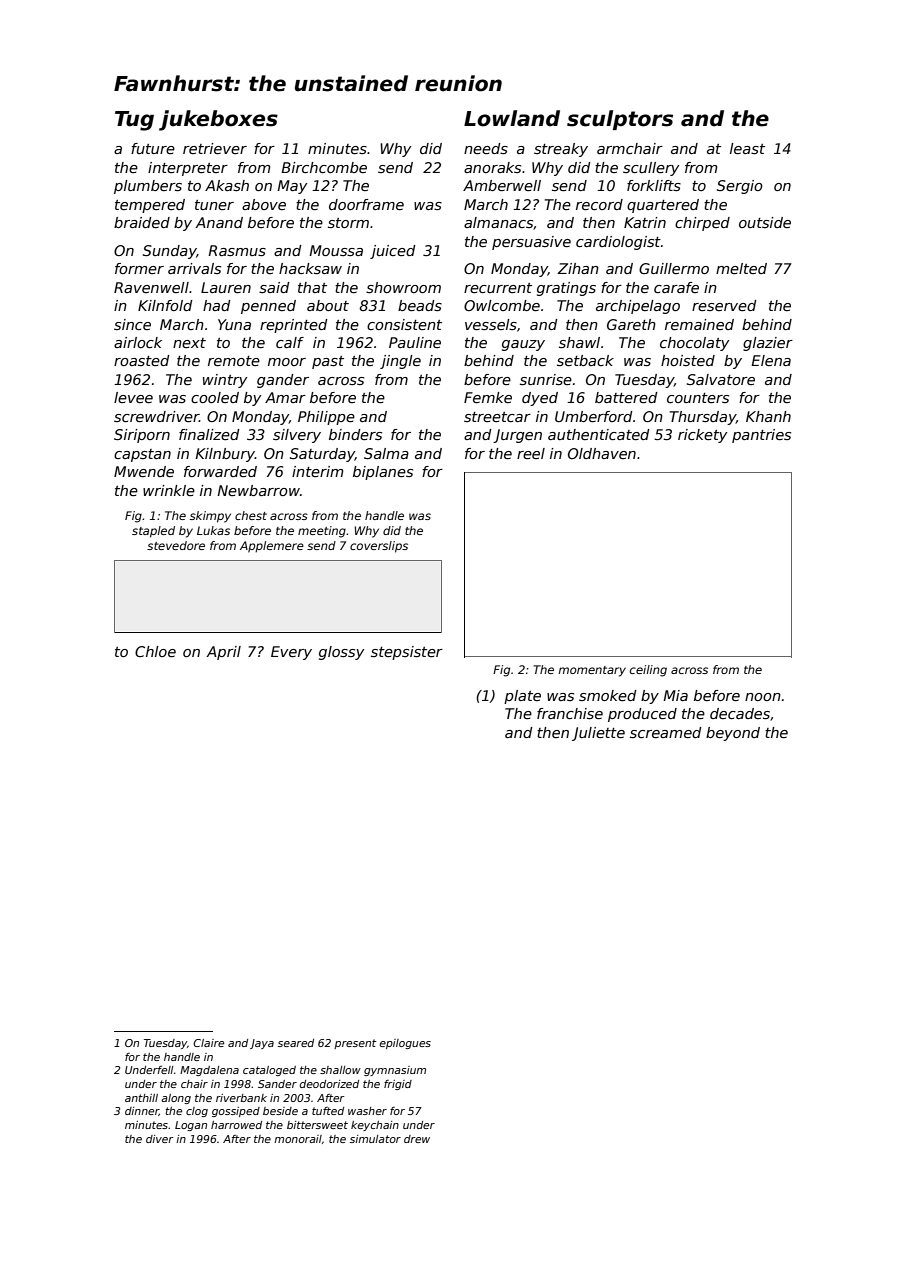 The width and height of the page is (906, 1287). What do you see at coordinates (733, 734) in the page?
I see `beyond` at bounding box center [733, 734].
